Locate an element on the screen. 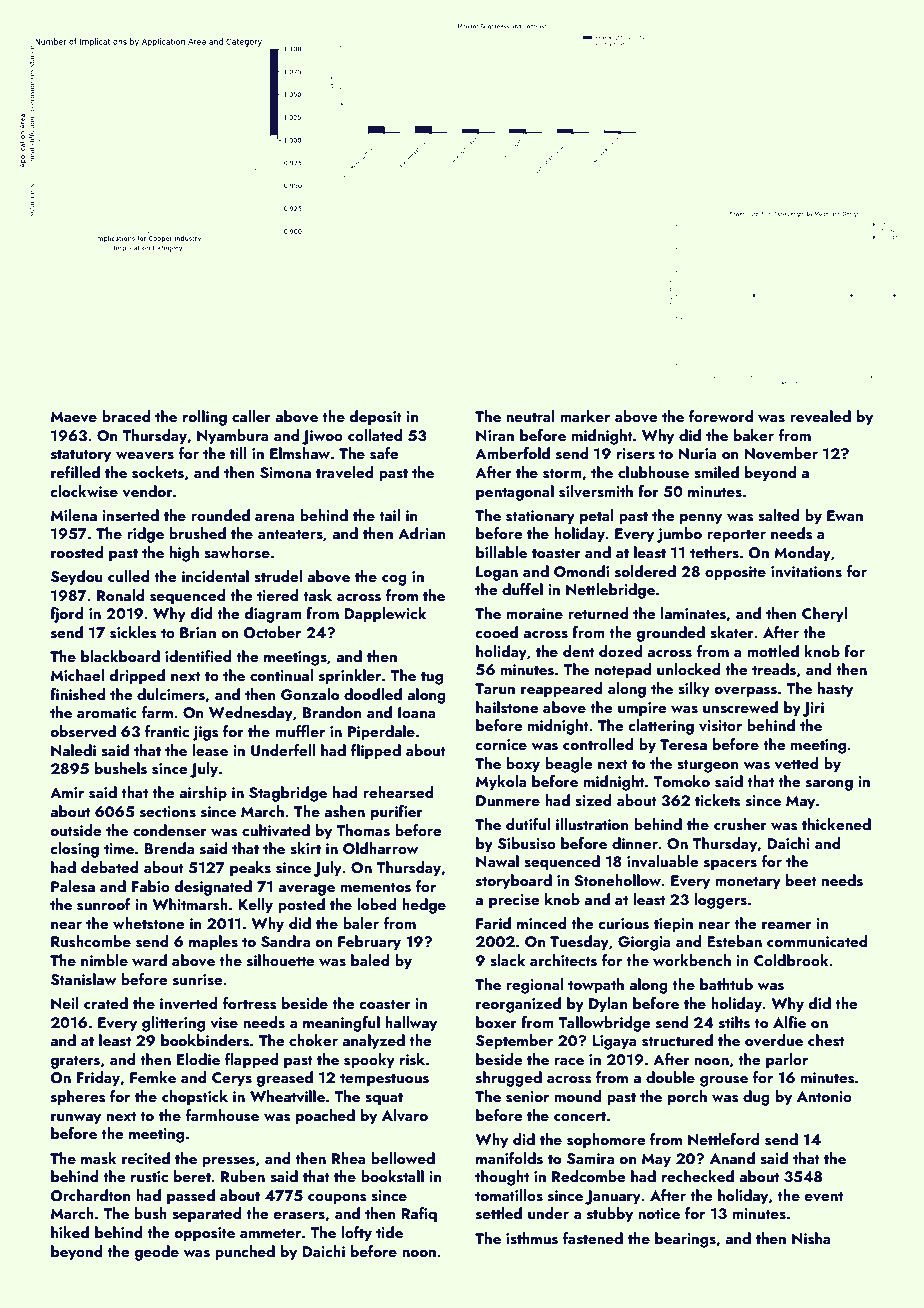 The height and width of the screenshot is (1308, 924). Maeve is located at coordinates (74, 417).
